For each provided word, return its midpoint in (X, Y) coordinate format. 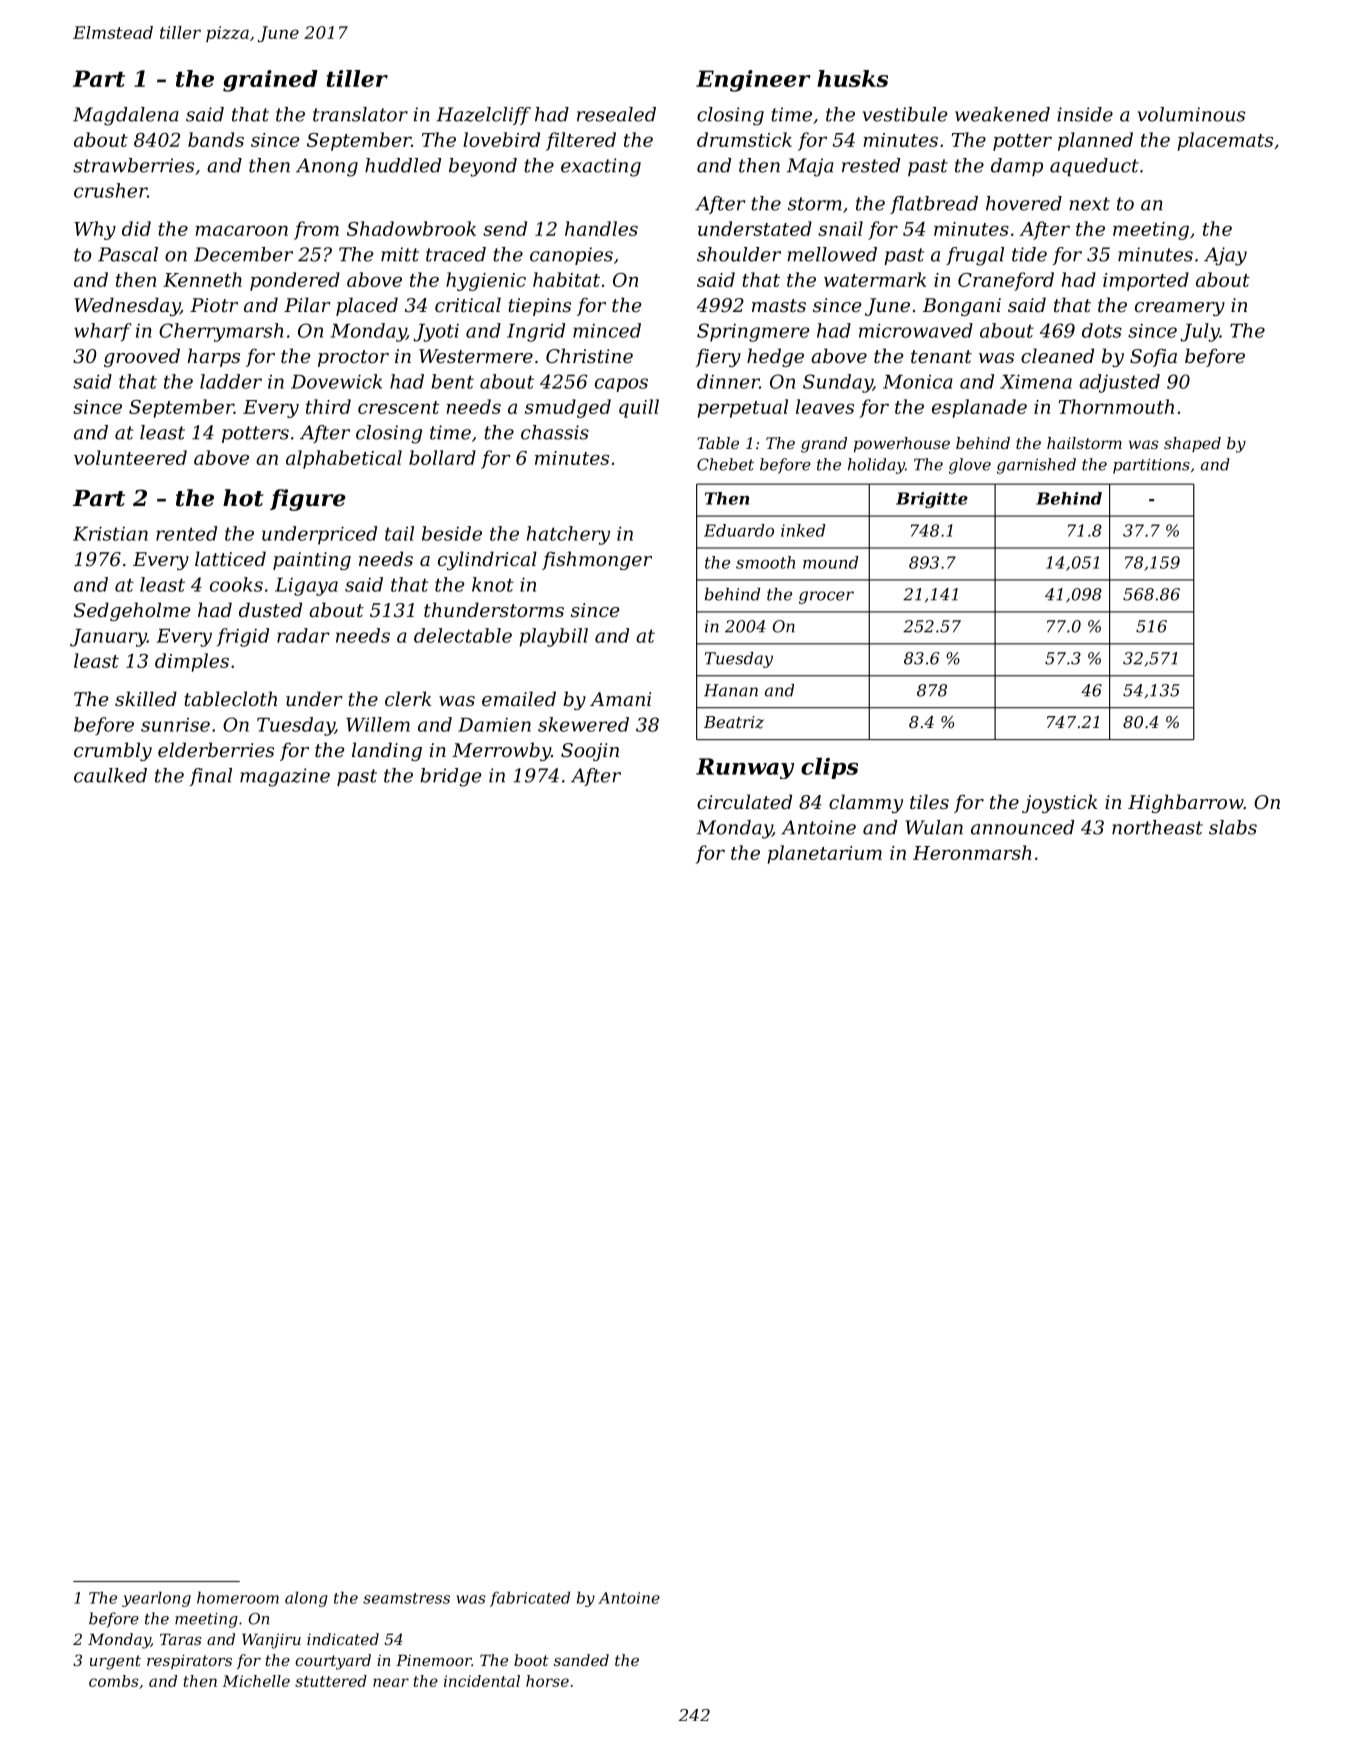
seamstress (406, 1598)
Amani (620, 699)
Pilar (307, 304)
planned (1095, 141)
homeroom (238, 1598)
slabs (1233, 827)
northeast (1157, 827)
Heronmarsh (972, 852)
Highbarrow (1186, 803)
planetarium (824, 854)
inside (1085, 114)
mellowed (832, 254)
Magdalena (126, 116)
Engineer (753, 81)
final (210, 777)
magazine (285, 777)
